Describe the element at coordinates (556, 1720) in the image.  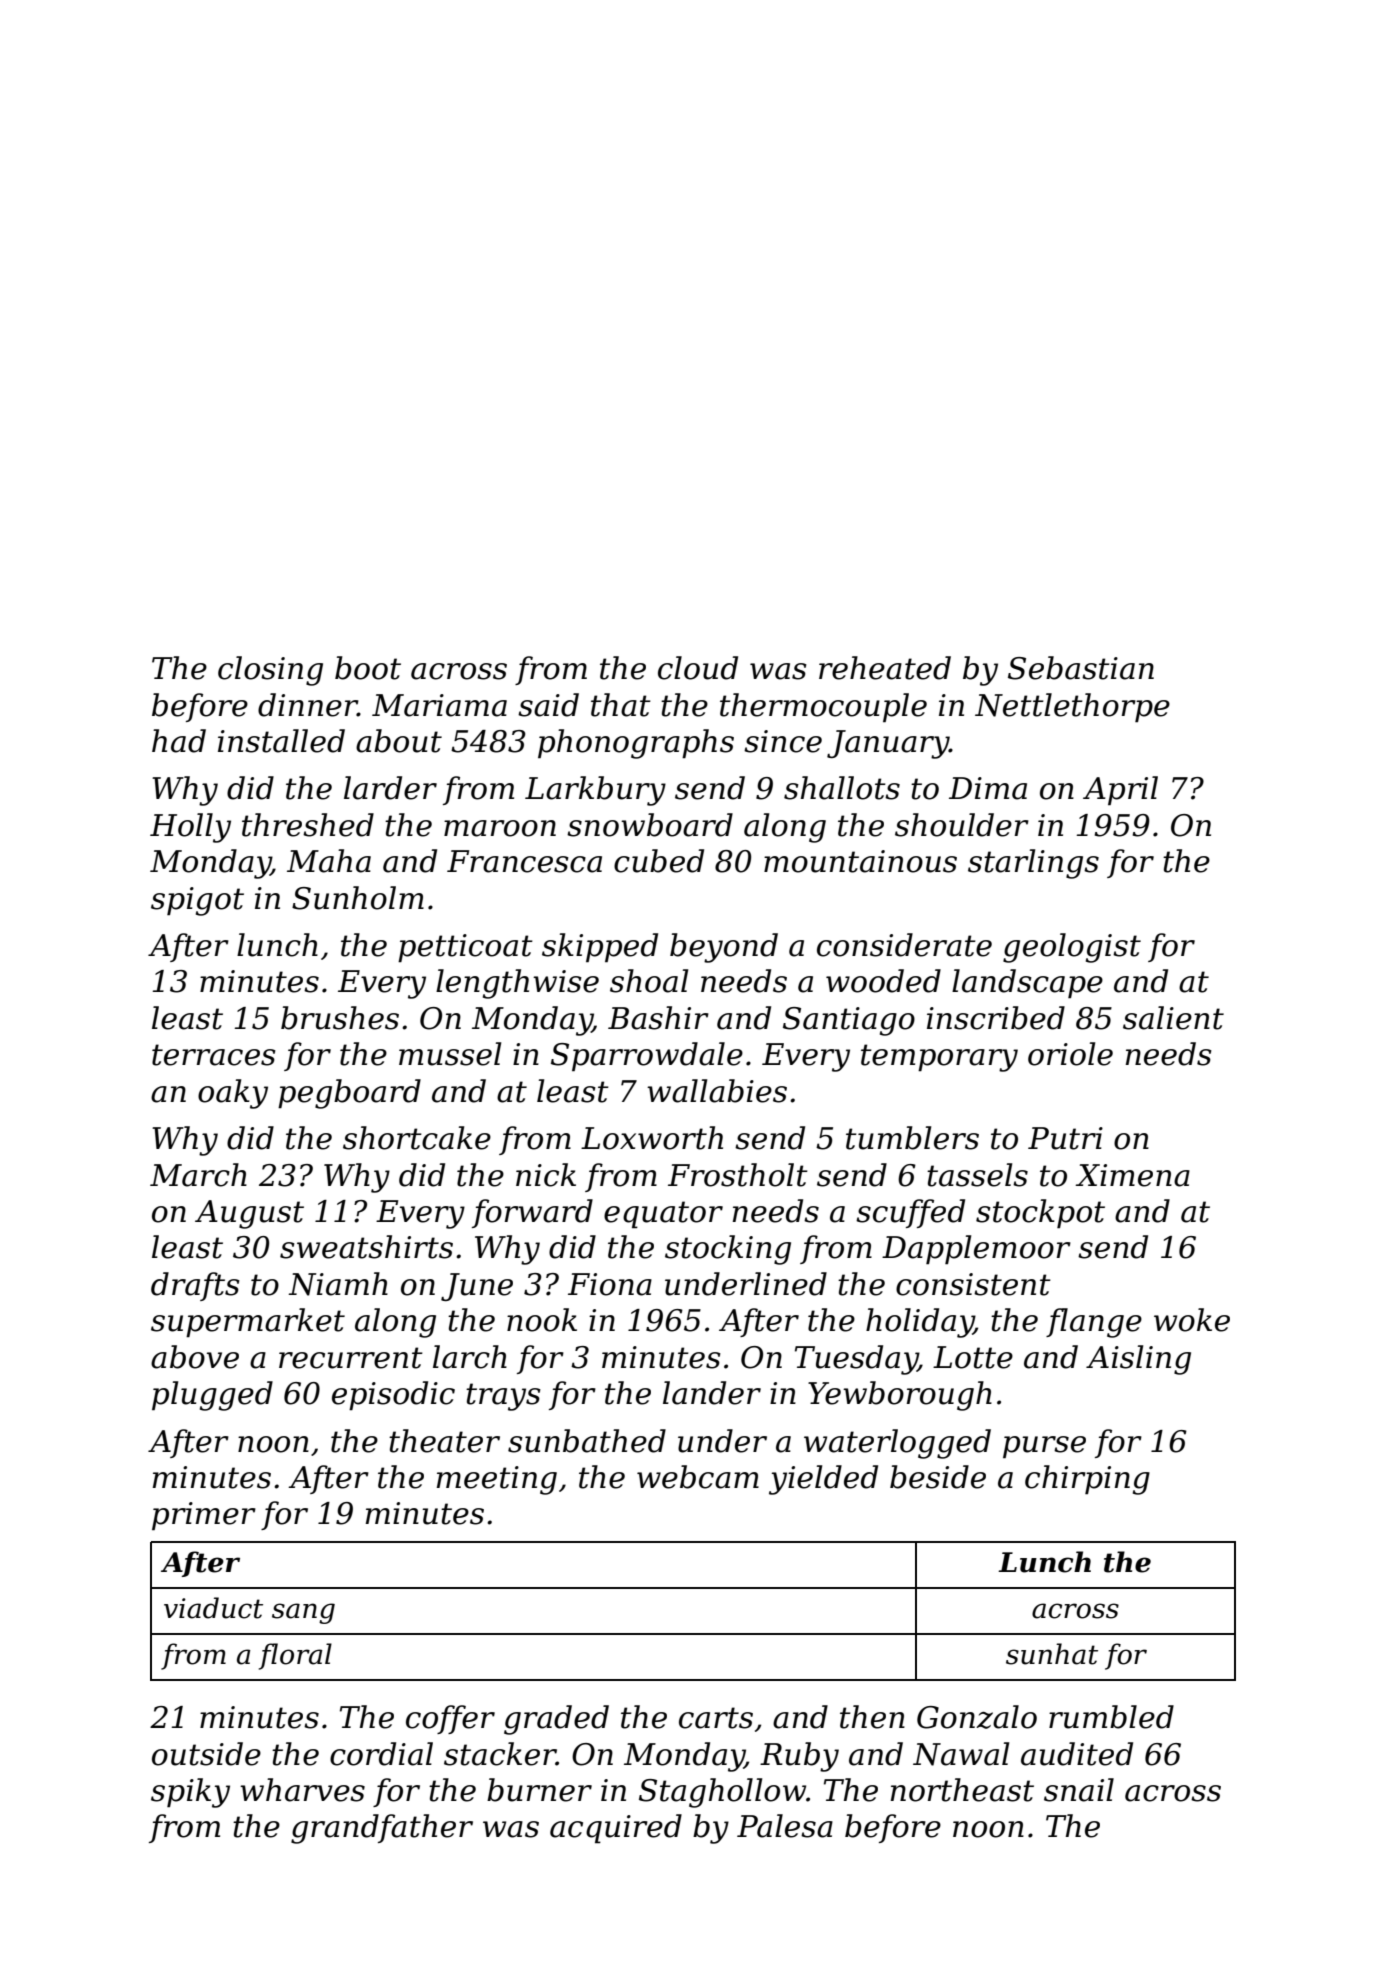
I see `graded` at that location.
